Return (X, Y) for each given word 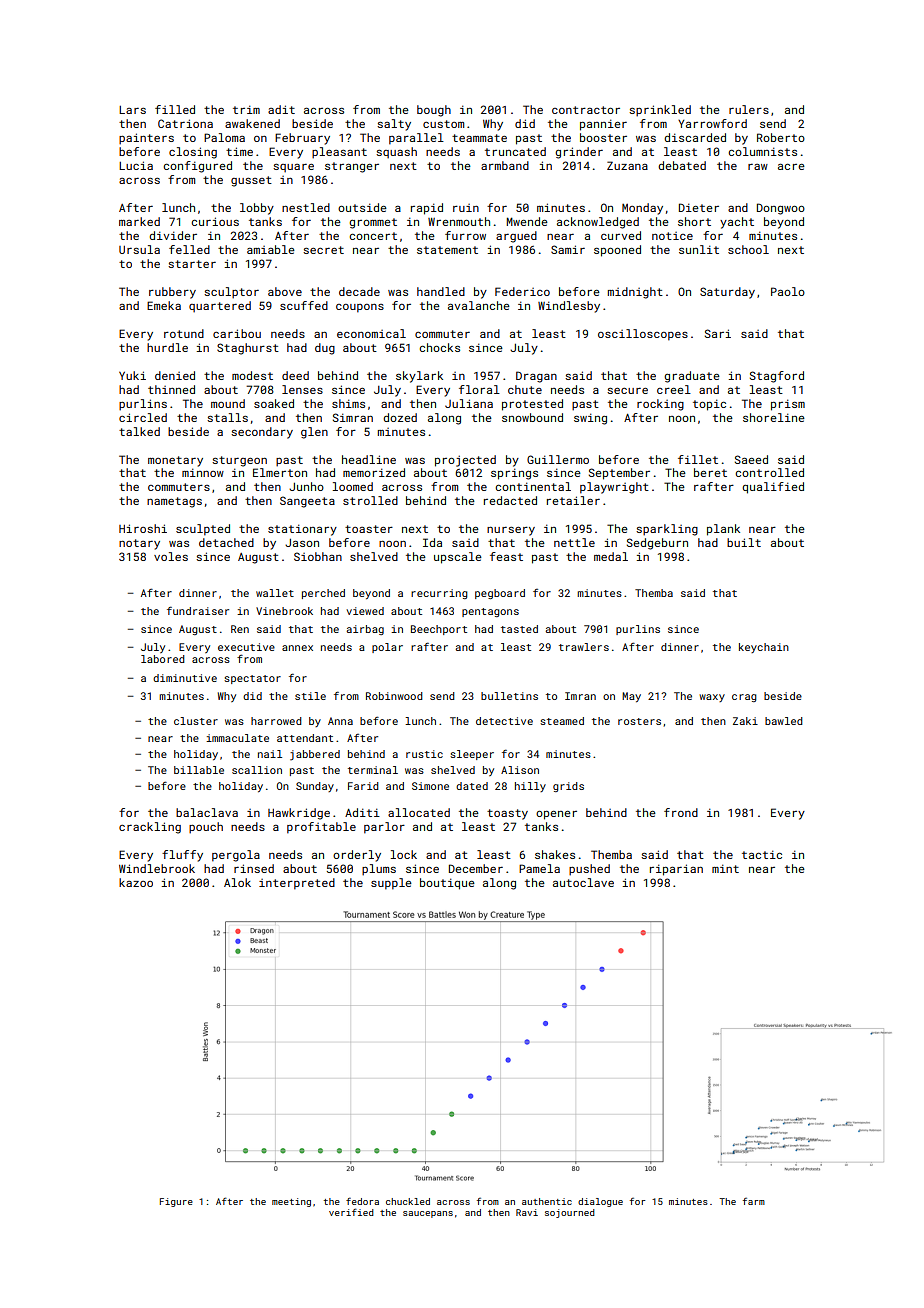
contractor (586, 110)
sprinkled (660, 111)
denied (175, 375)
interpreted (297, 884)
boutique (447, 884)
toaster (369, 529)
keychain (764, 648)
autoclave (583, 882)
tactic (762, 854)
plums (379, 870)
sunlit (699, 249)
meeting (291, 1202)
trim (246, 109)
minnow (203, 472)
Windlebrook (157, 868)
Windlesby (569, 307)
